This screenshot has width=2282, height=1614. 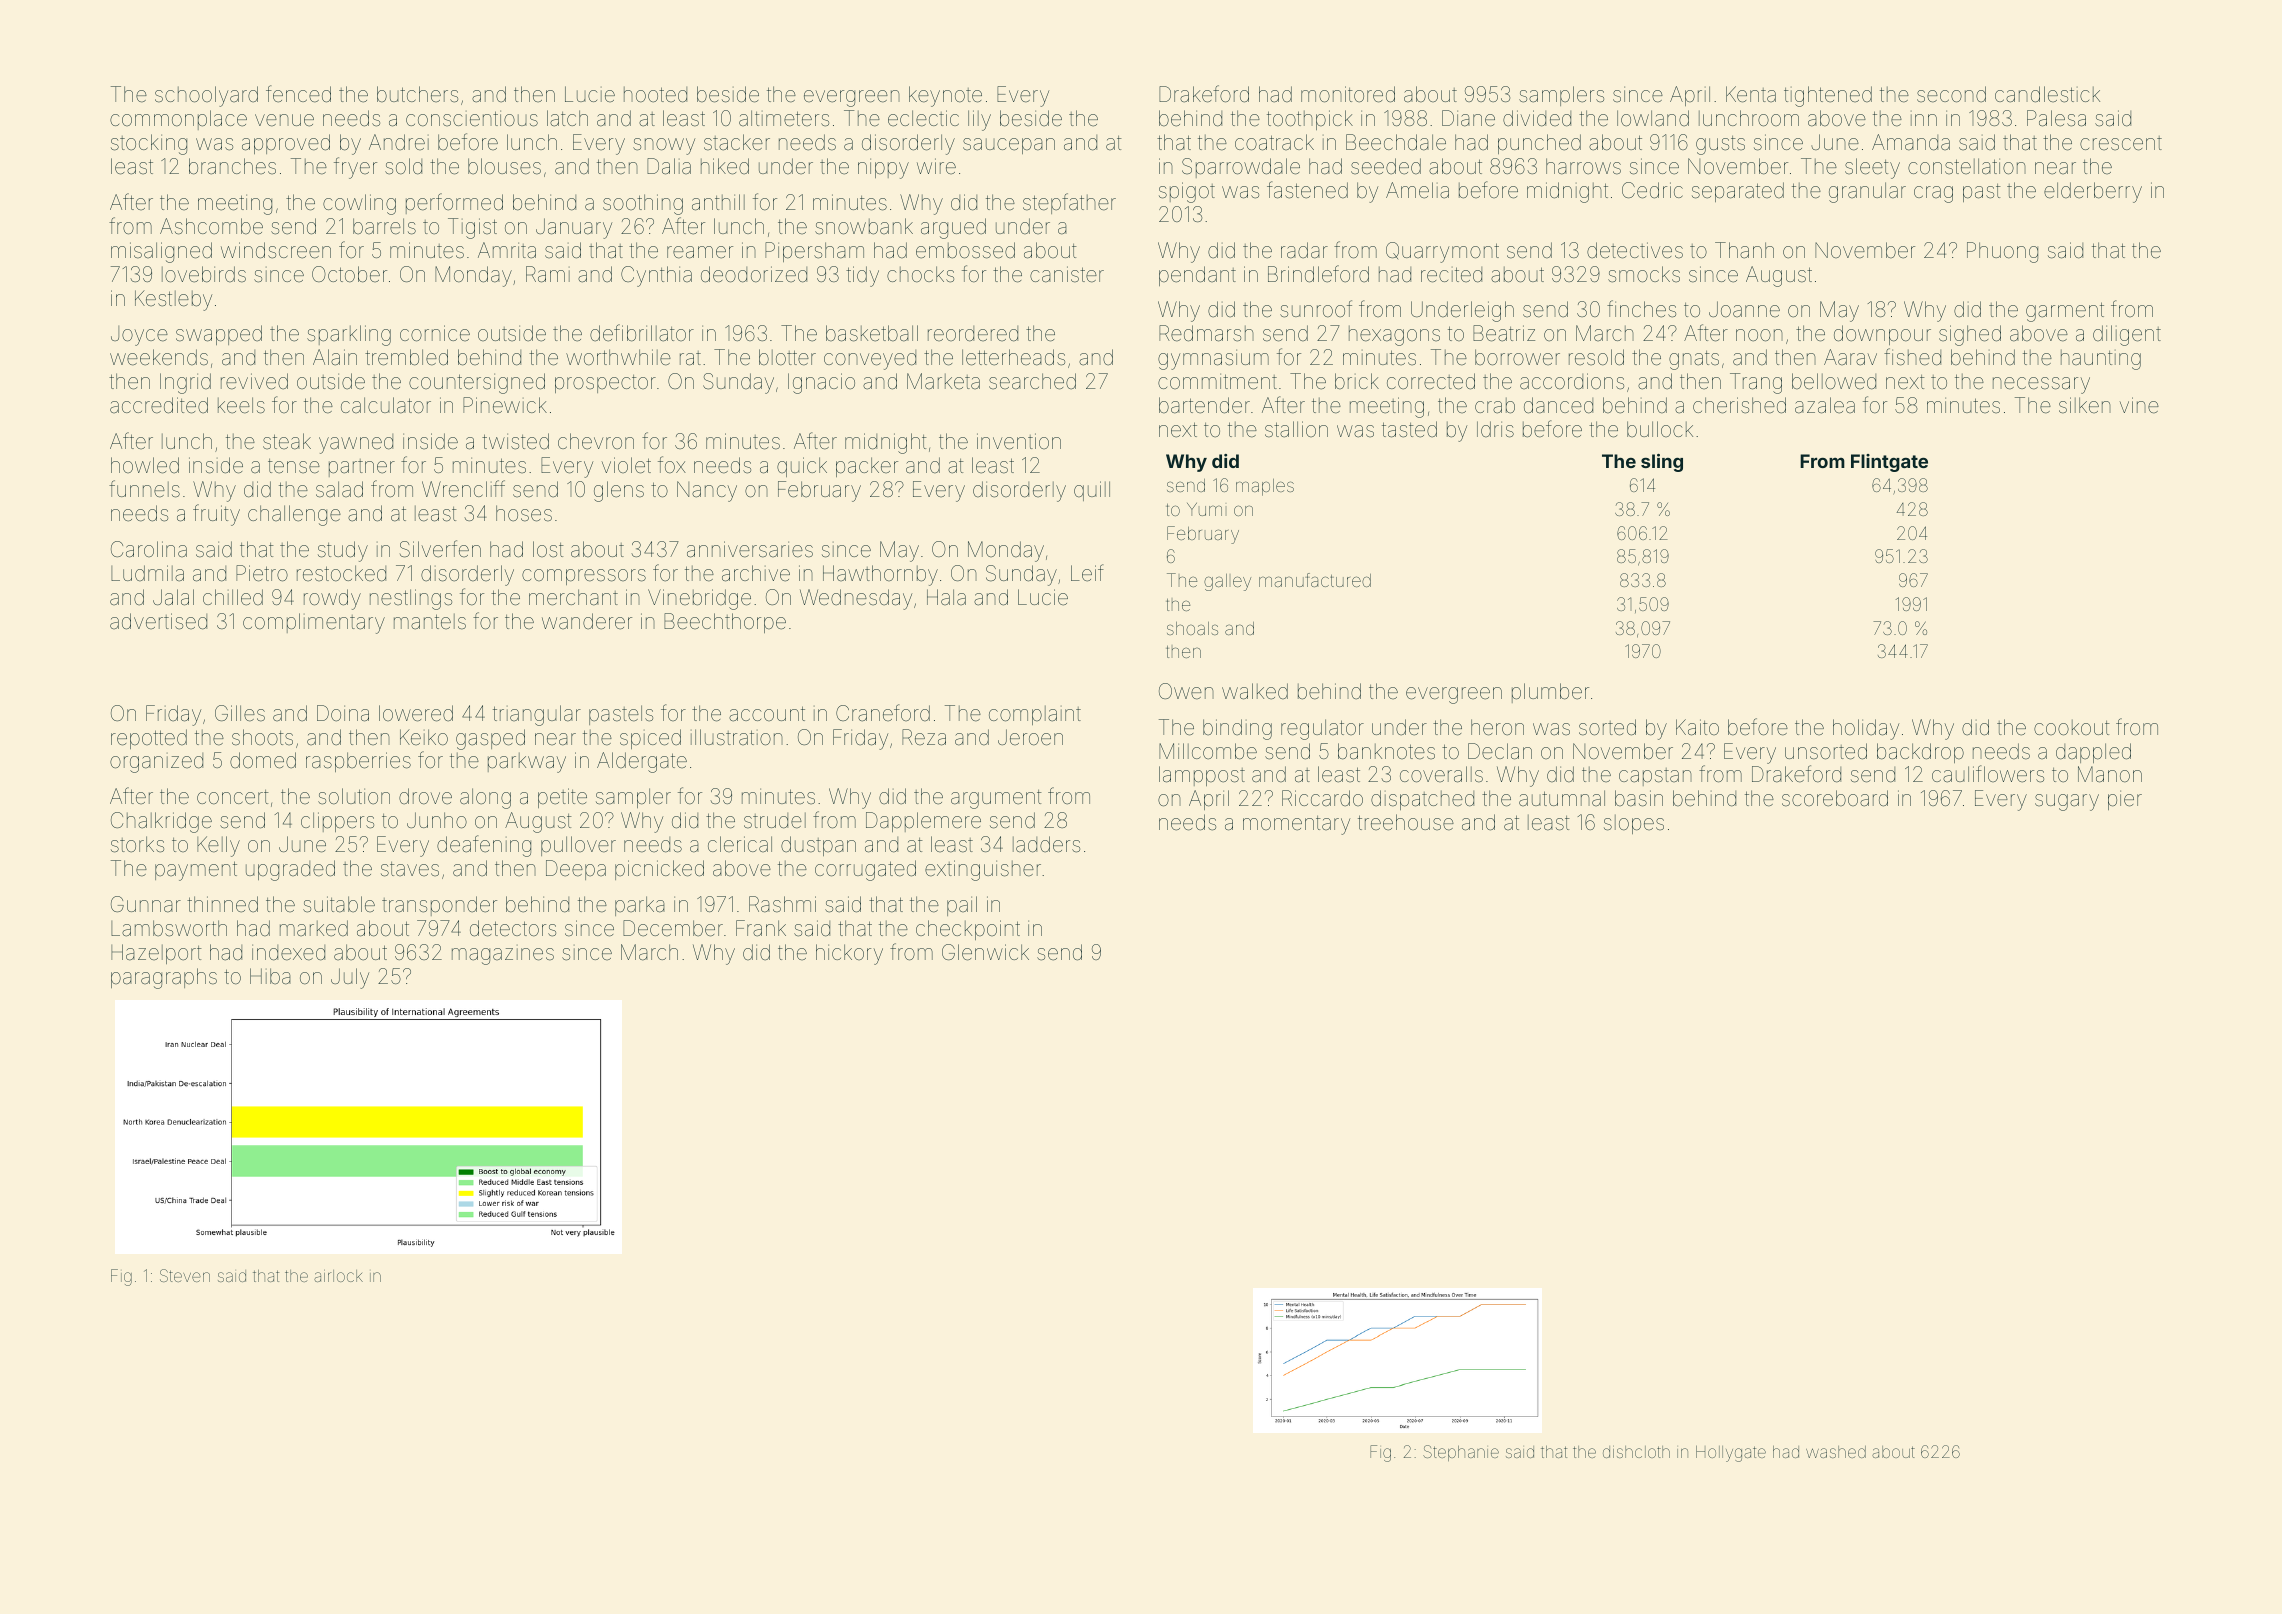 I want to click on Carolina, so click(x=149, y=549).
